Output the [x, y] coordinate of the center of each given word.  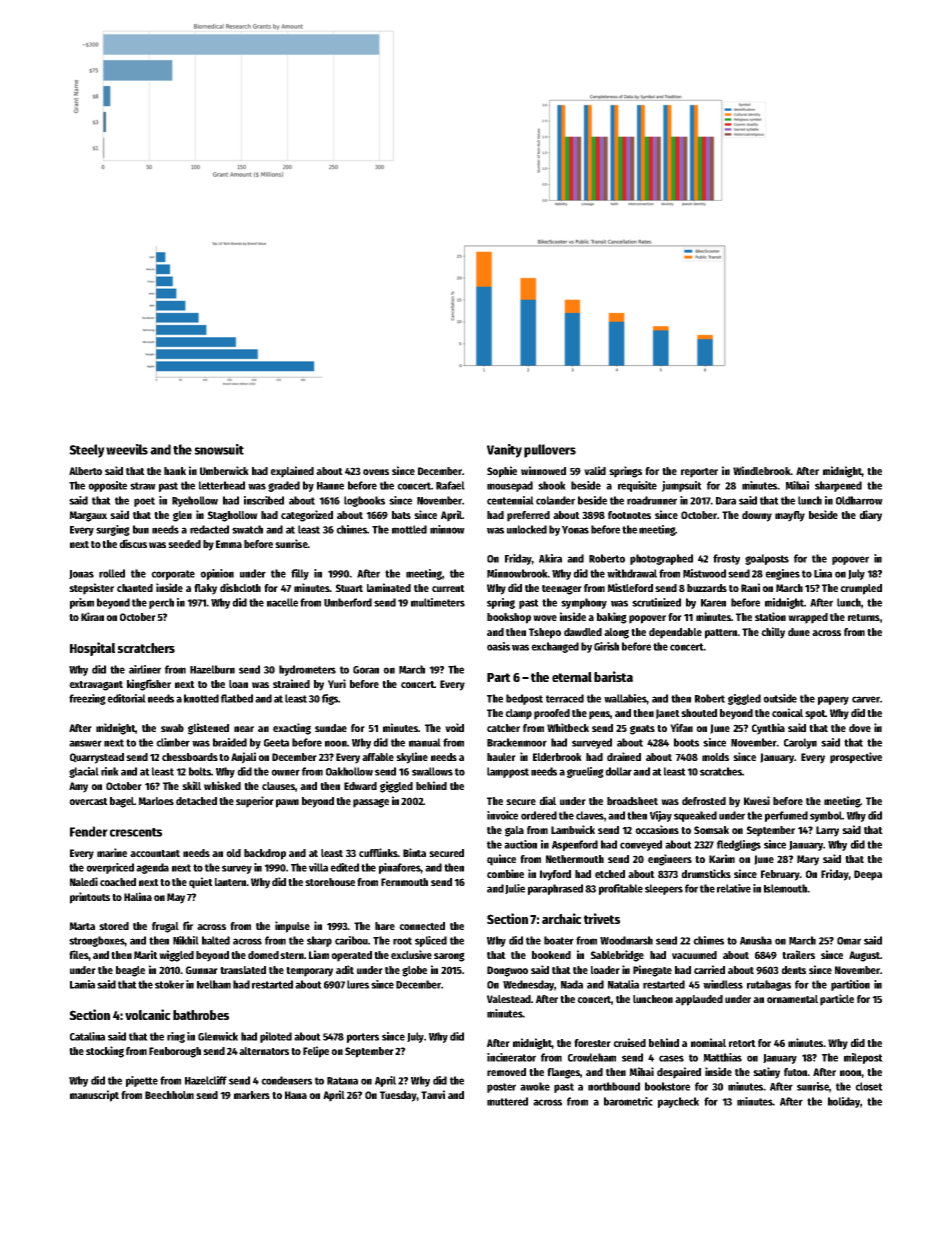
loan [238, 684]
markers [252, 1095]
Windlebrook [762, 470]
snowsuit [219, 449]
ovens [376, 472]
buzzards [707, 588]
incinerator [511, 1057]
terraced [565, 698]
